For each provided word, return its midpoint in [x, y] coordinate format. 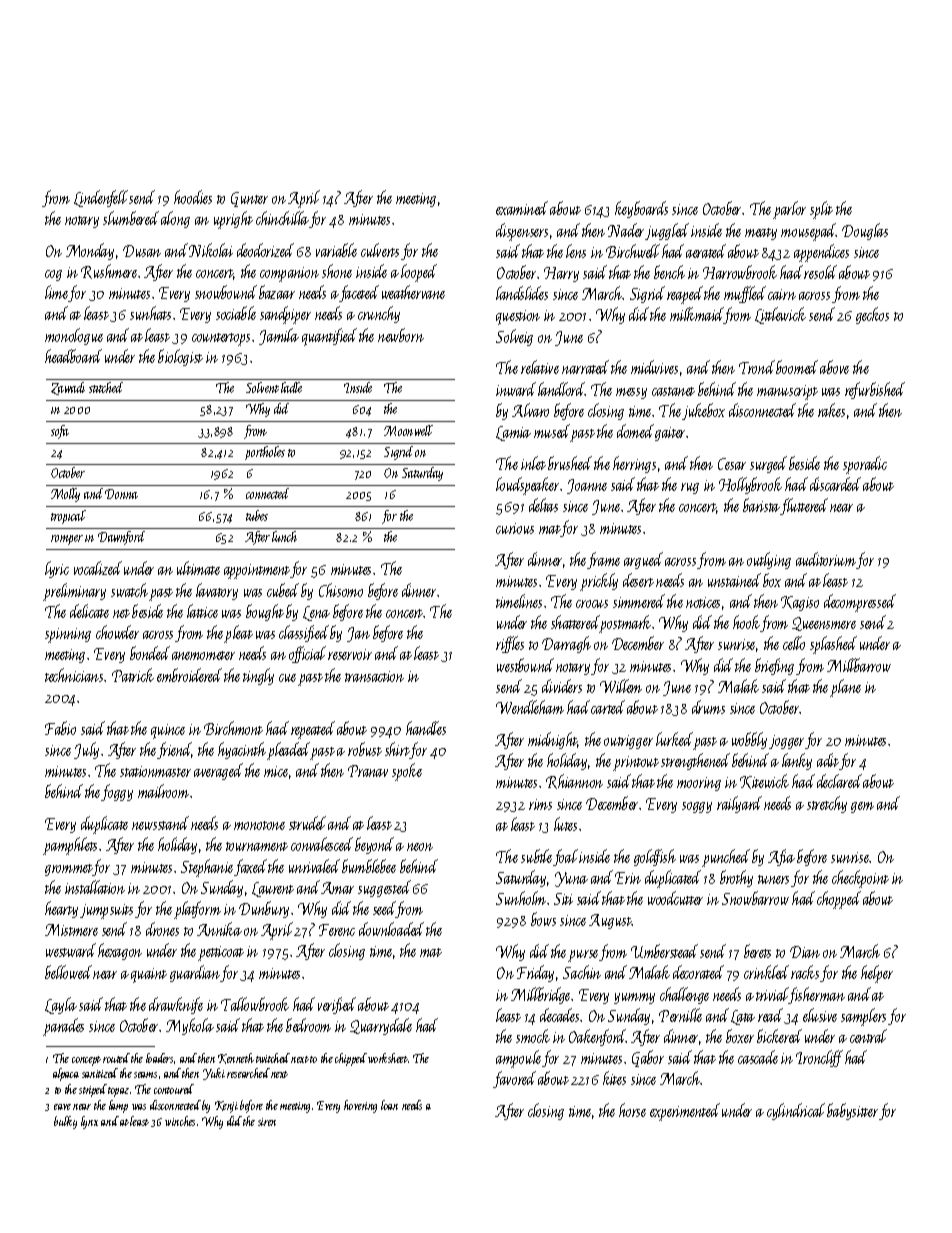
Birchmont [233, 728]
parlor [789, 210]
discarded [835, 484]
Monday [90, 251]
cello [794, 643]
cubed [283, 590]
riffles [510, 644]
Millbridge [541, 995]
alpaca [66, 1074]
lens [576, 251]
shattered [575, 622]
